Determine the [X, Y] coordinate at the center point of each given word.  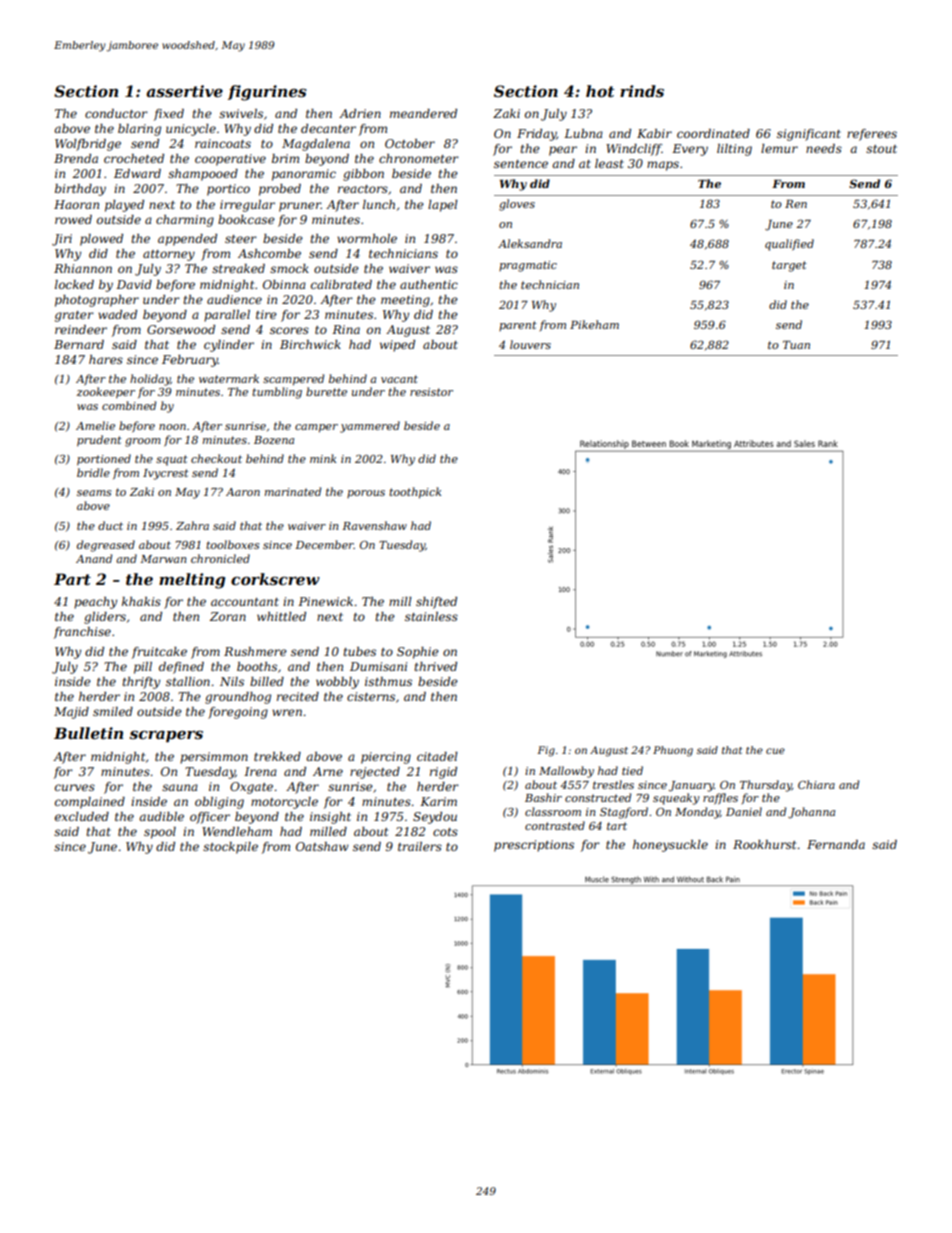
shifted [436, 603]
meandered [423, 113]
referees [872, 135]
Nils [232, 681]
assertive [184, 91]
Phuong [673, 751]
